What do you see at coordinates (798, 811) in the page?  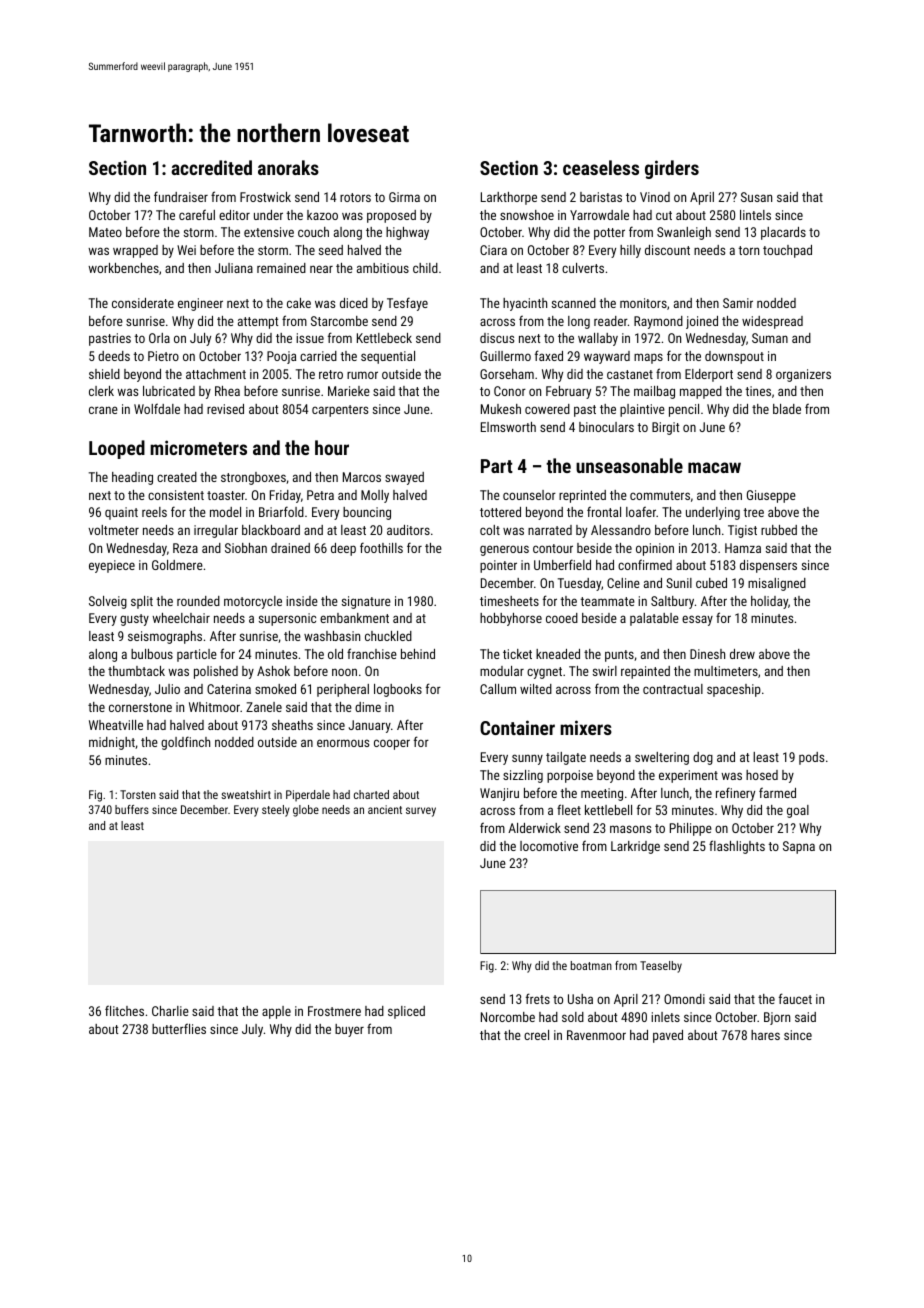 I see `goal` at bounding box center [798, 811].
